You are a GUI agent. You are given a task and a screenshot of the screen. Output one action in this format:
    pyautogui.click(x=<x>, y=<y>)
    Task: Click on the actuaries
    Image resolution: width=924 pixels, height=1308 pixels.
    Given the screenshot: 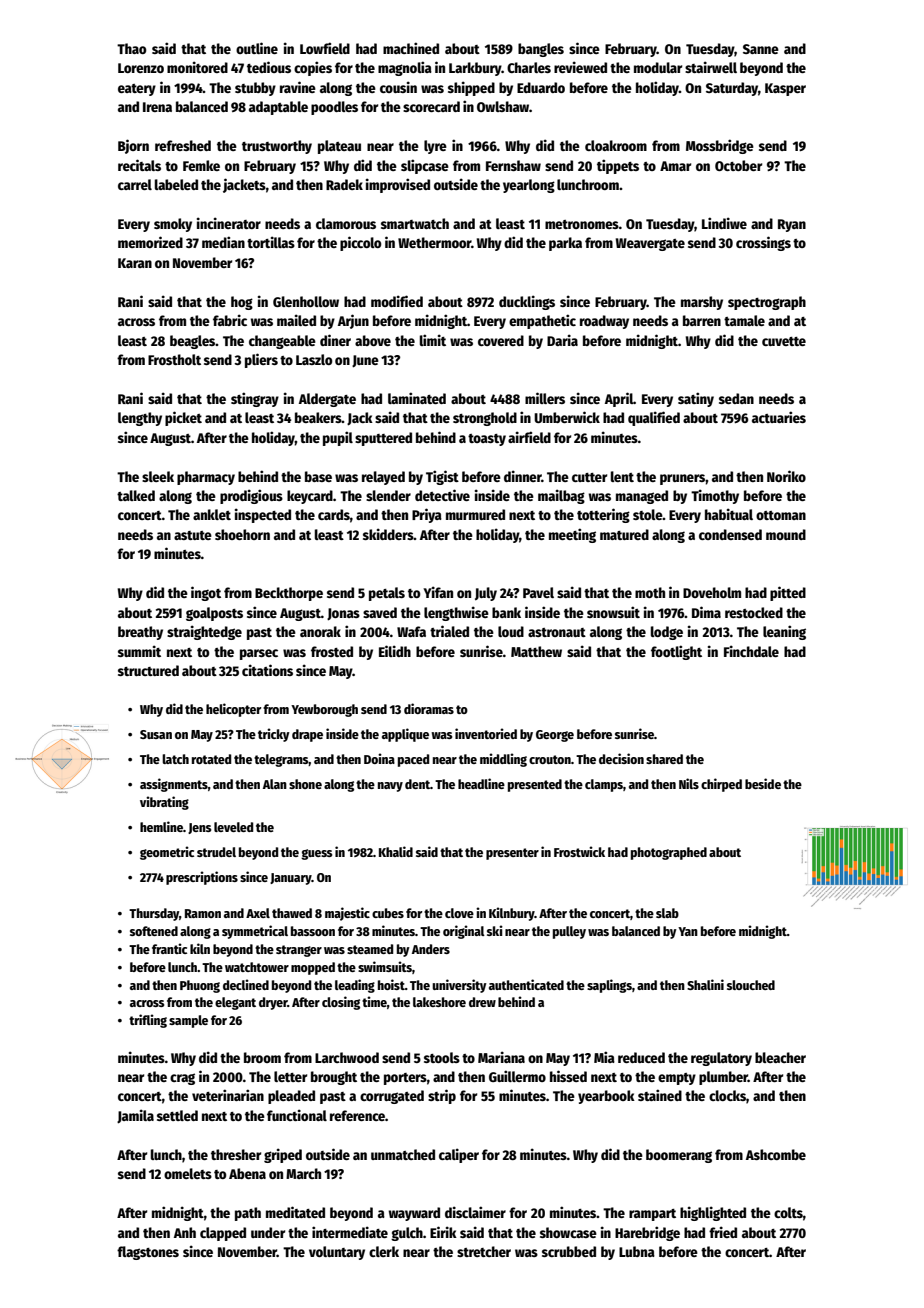 What is the action you would take?
    pyautogui.click(x=779, y=417)
